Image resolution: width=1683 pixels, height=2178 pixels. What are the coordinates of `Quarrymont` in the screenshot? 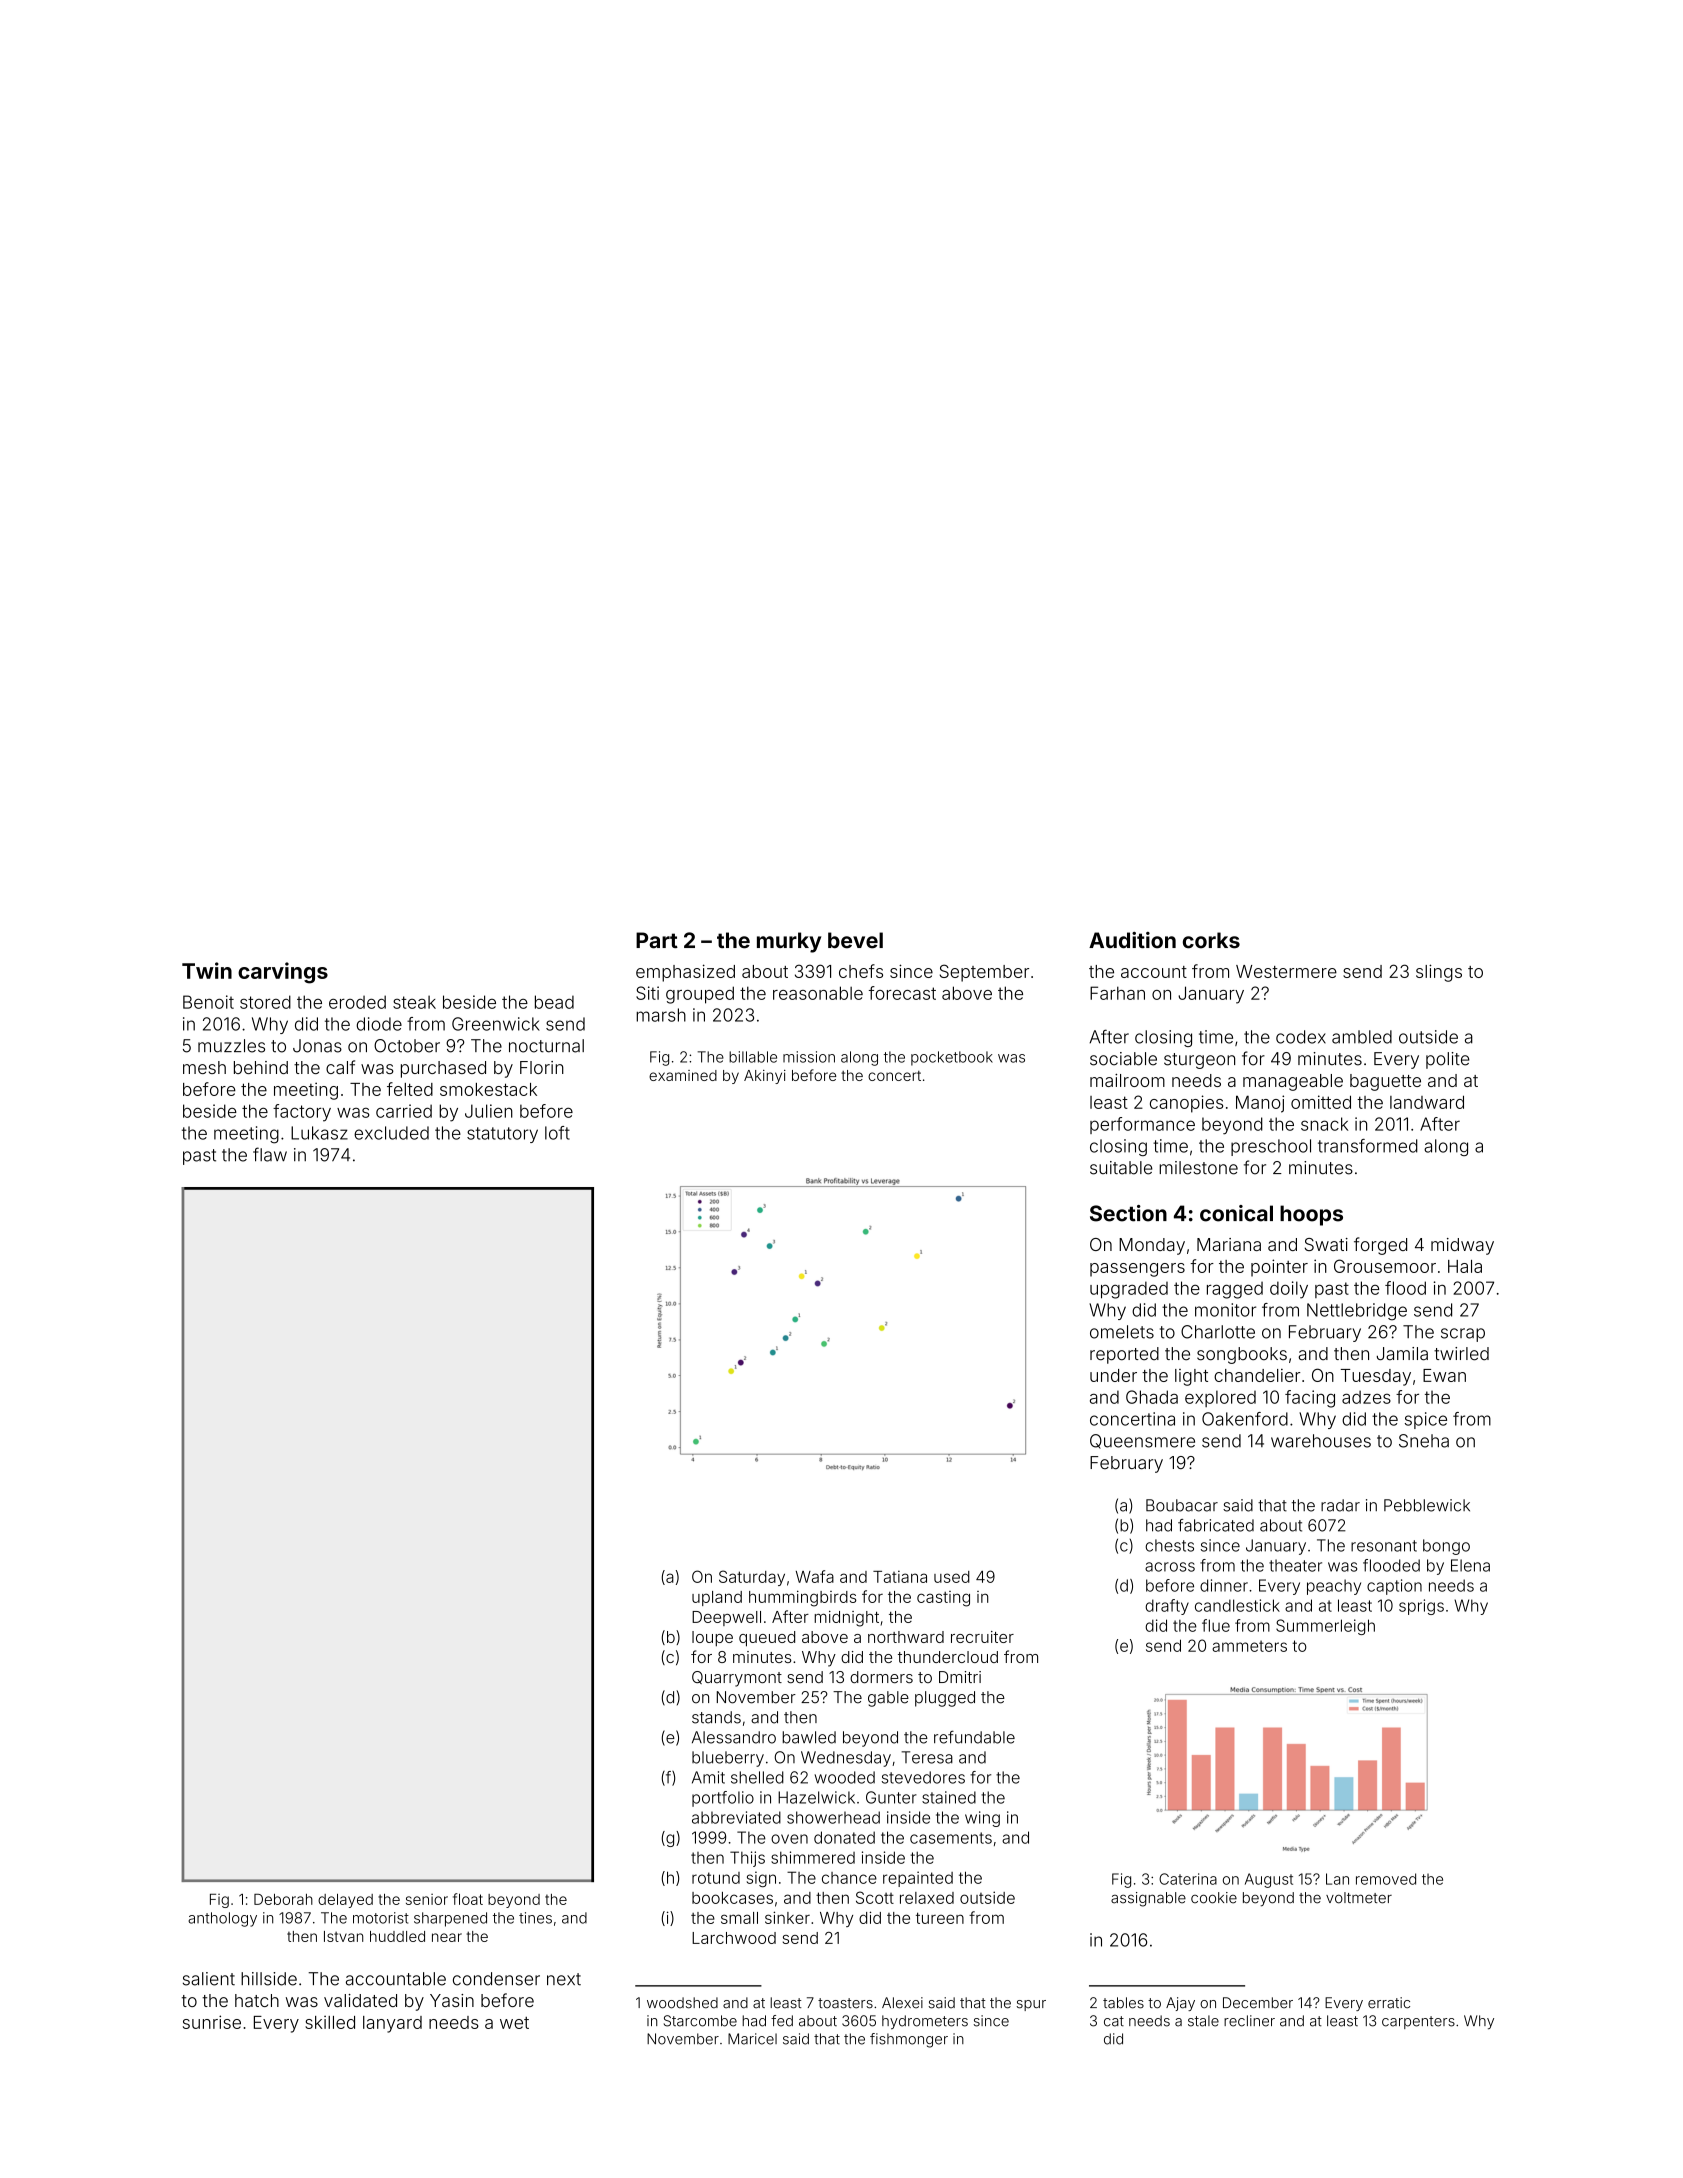 It's located at (737, 1679).
